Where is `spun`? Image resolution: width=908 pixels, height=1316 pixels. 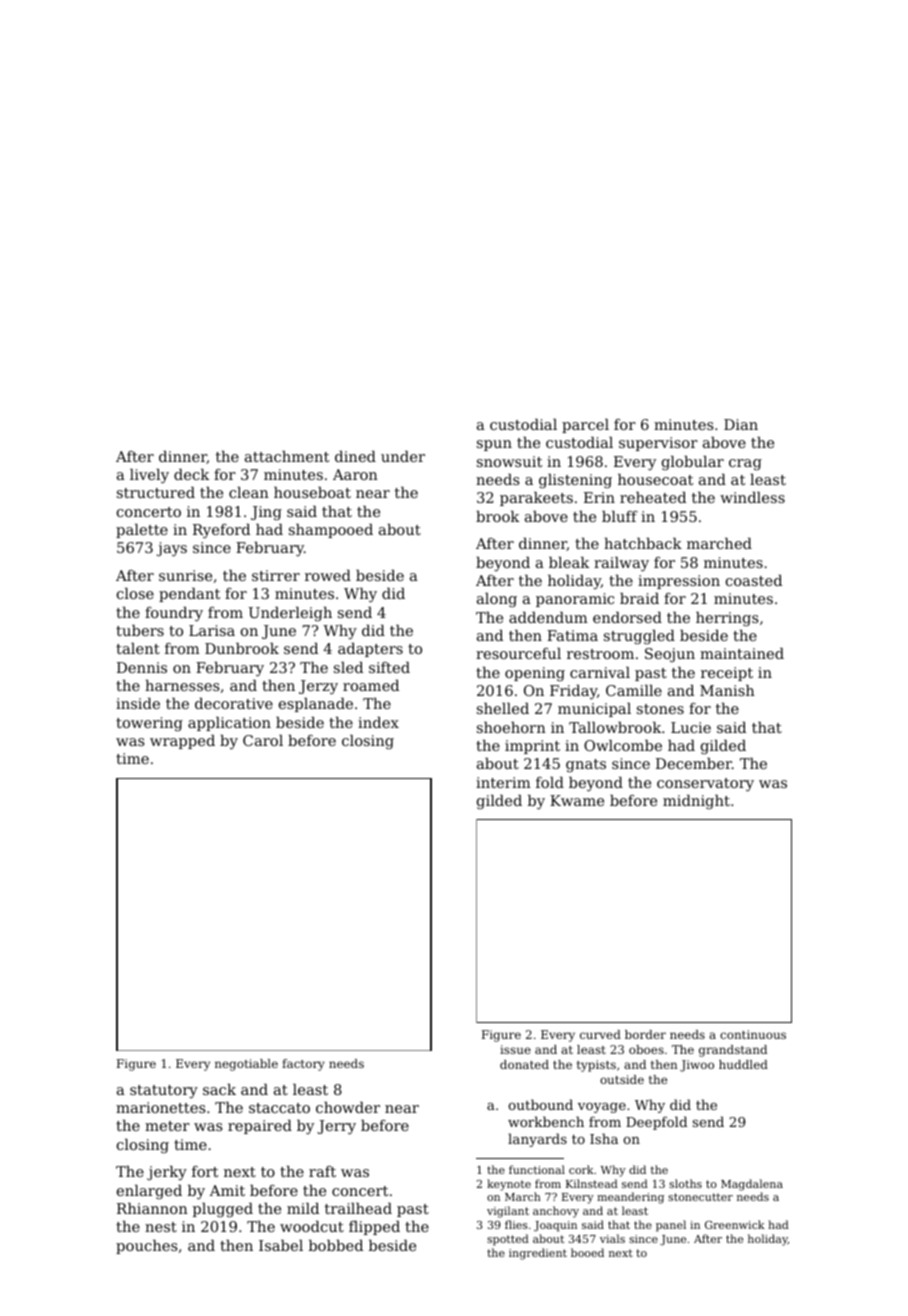
spun is located at coordinates (494, 445).
